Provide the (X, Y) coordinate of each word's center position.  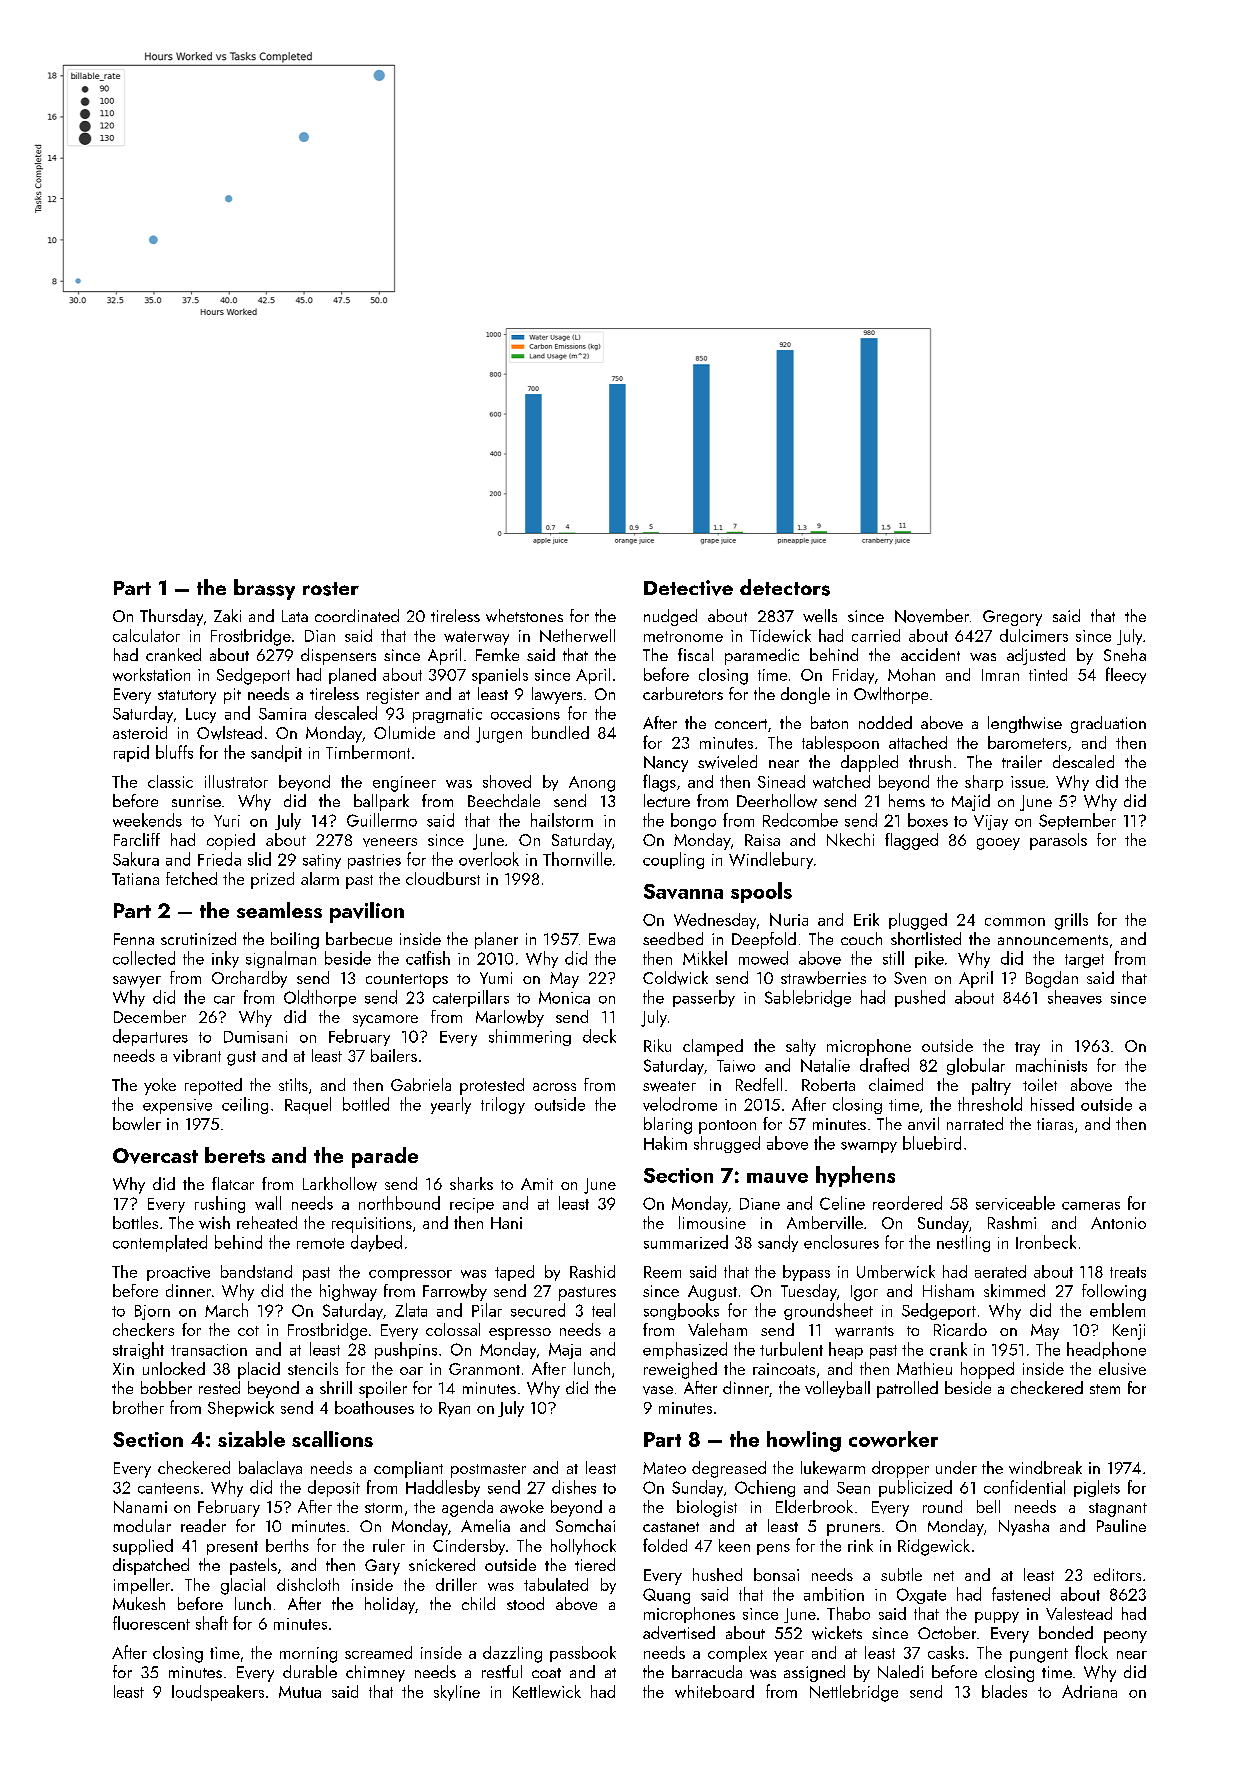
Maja (565, 1351)
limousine (712, 1222)
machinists (1051, 1065)
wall (268, 1203)
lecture (667, 800)
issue (1028, 782)
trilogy (503, 1105)
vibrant (197, 1055)
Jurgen (499, 735)
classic (170, 781)
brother (138, 1407)
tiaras (1055, 1124)
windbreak (1045, 1467)
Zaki (227, 615)
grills (1071, 921)
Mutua (300, 1692)
